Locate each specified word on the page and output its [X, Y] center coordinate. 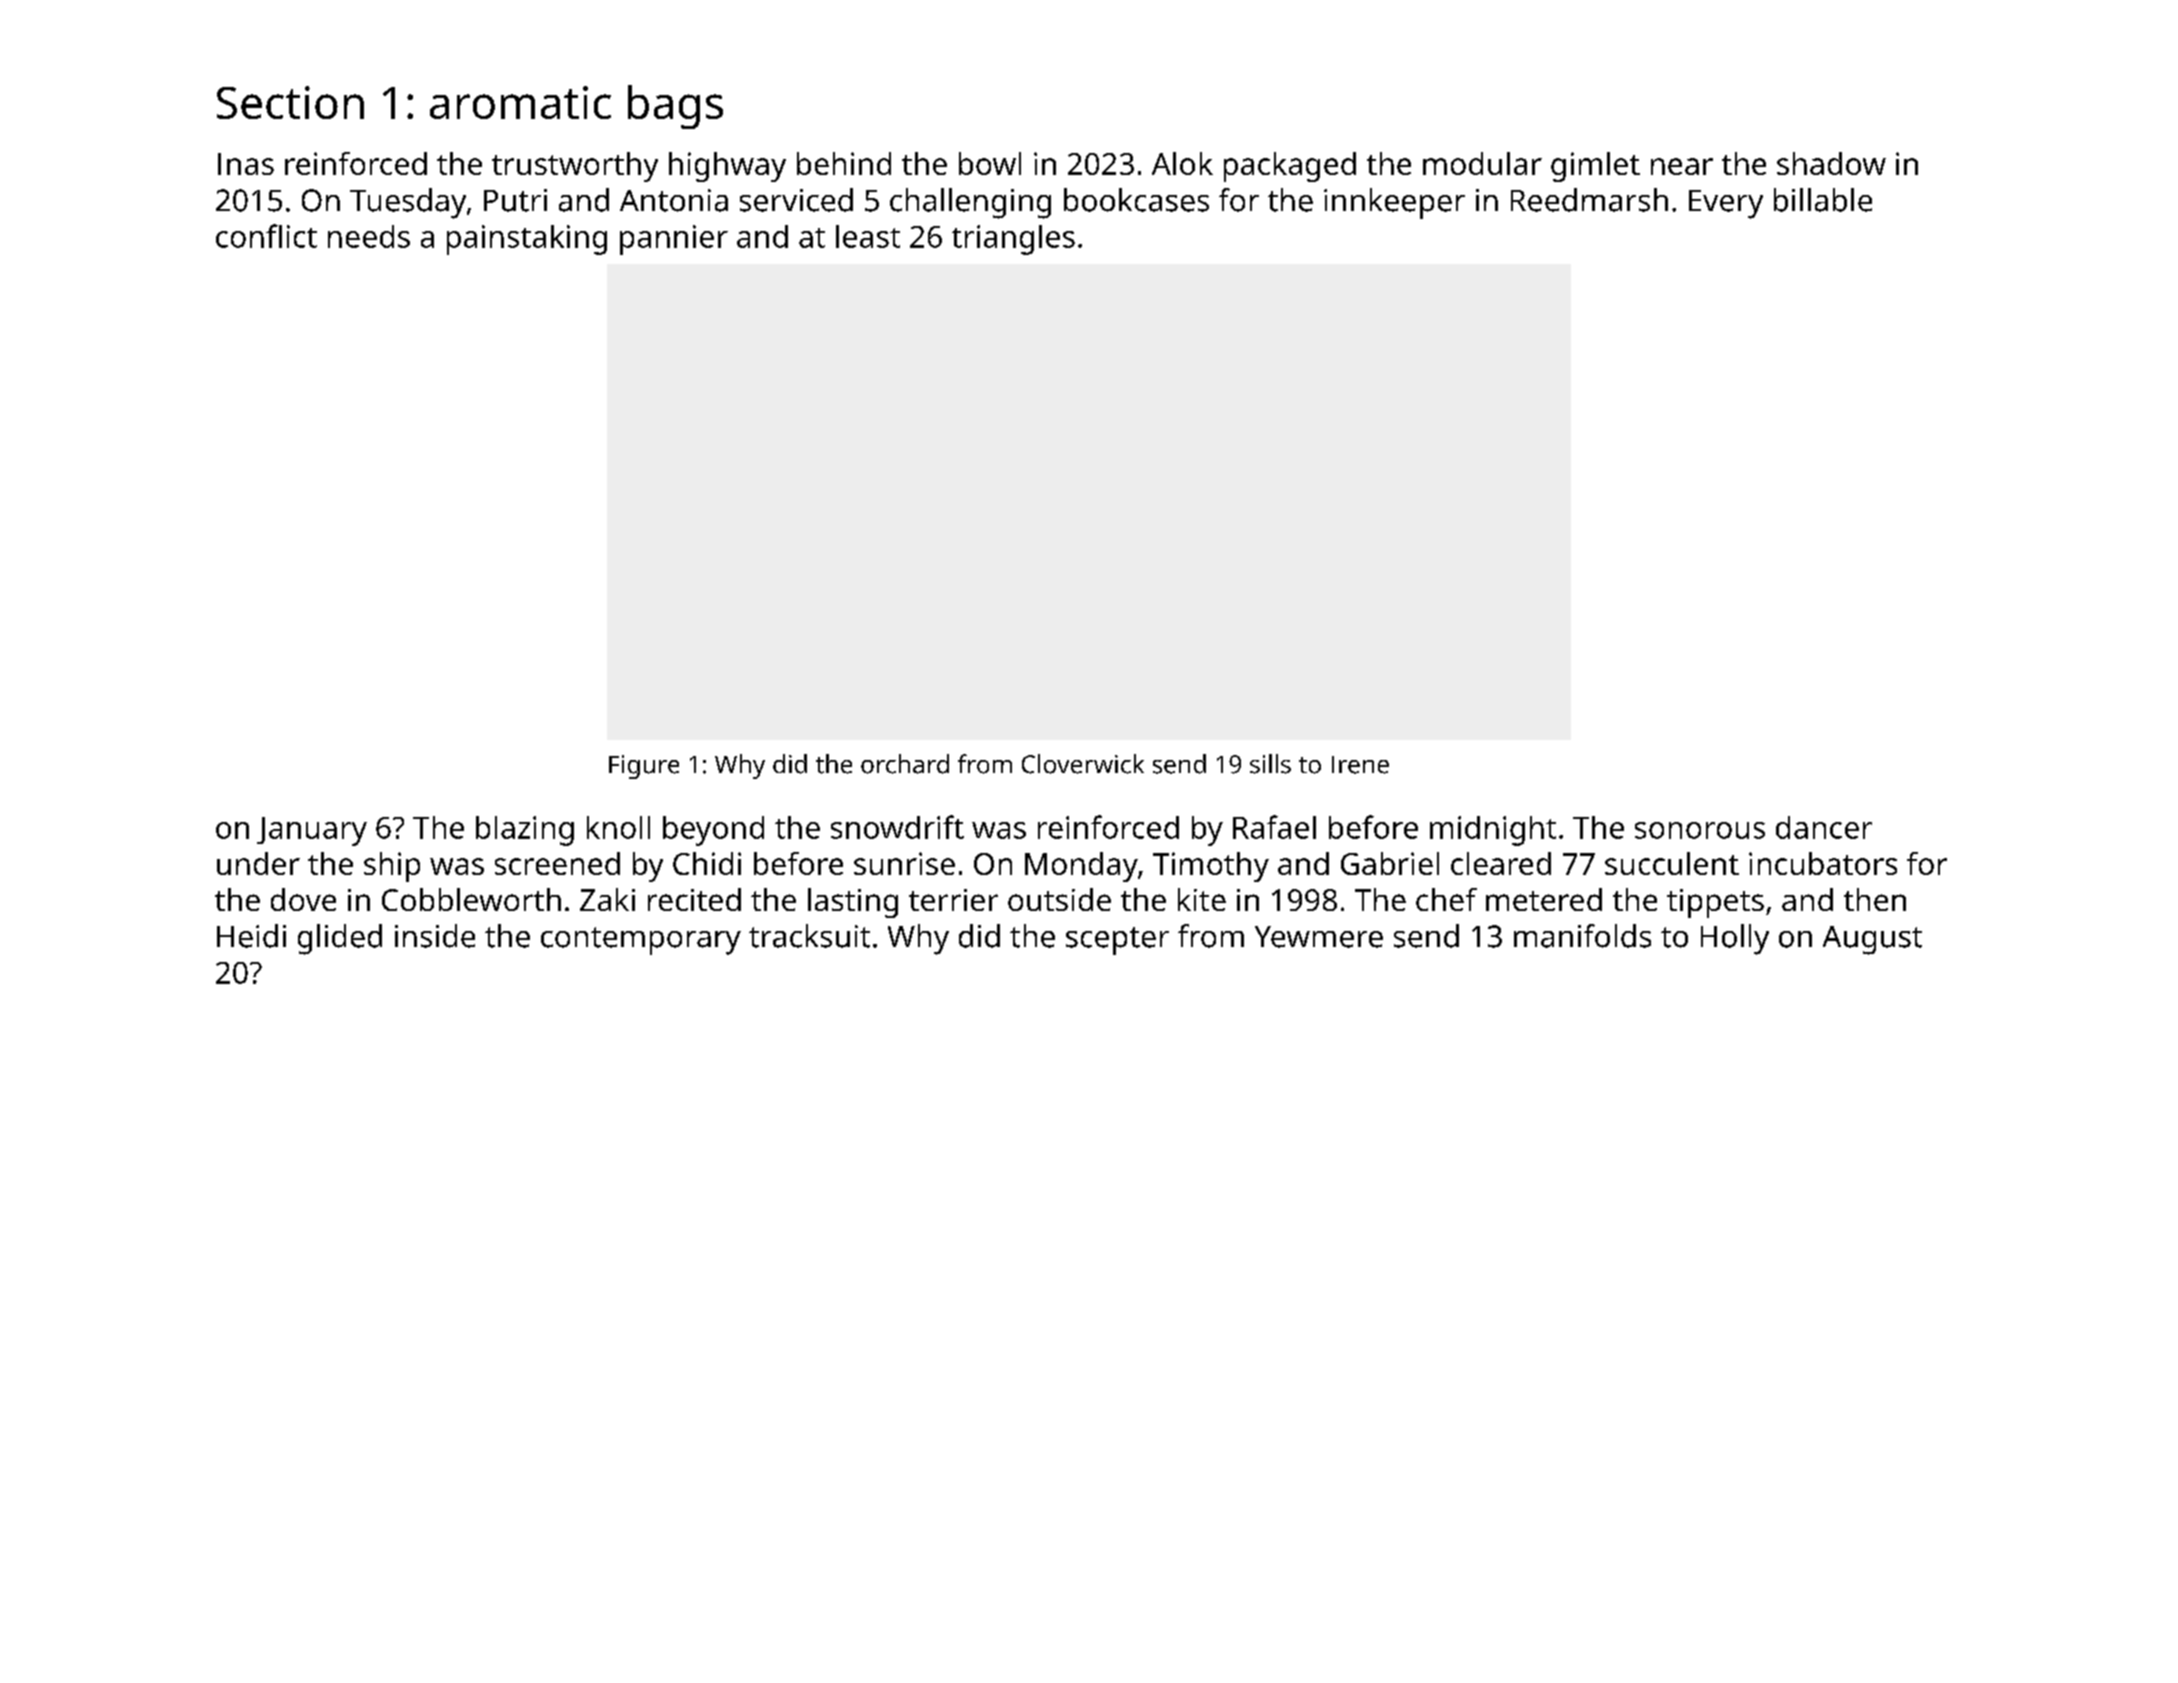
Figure [644, 767]
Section [290, 102]
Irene [1360, 765]
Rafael [1274, 827]
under [258, 863]
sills [1270, 764]
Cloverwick [1083, 764]
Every [1726, 204]
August [1872, 940]
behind [844, 163]
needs [369, 236]
